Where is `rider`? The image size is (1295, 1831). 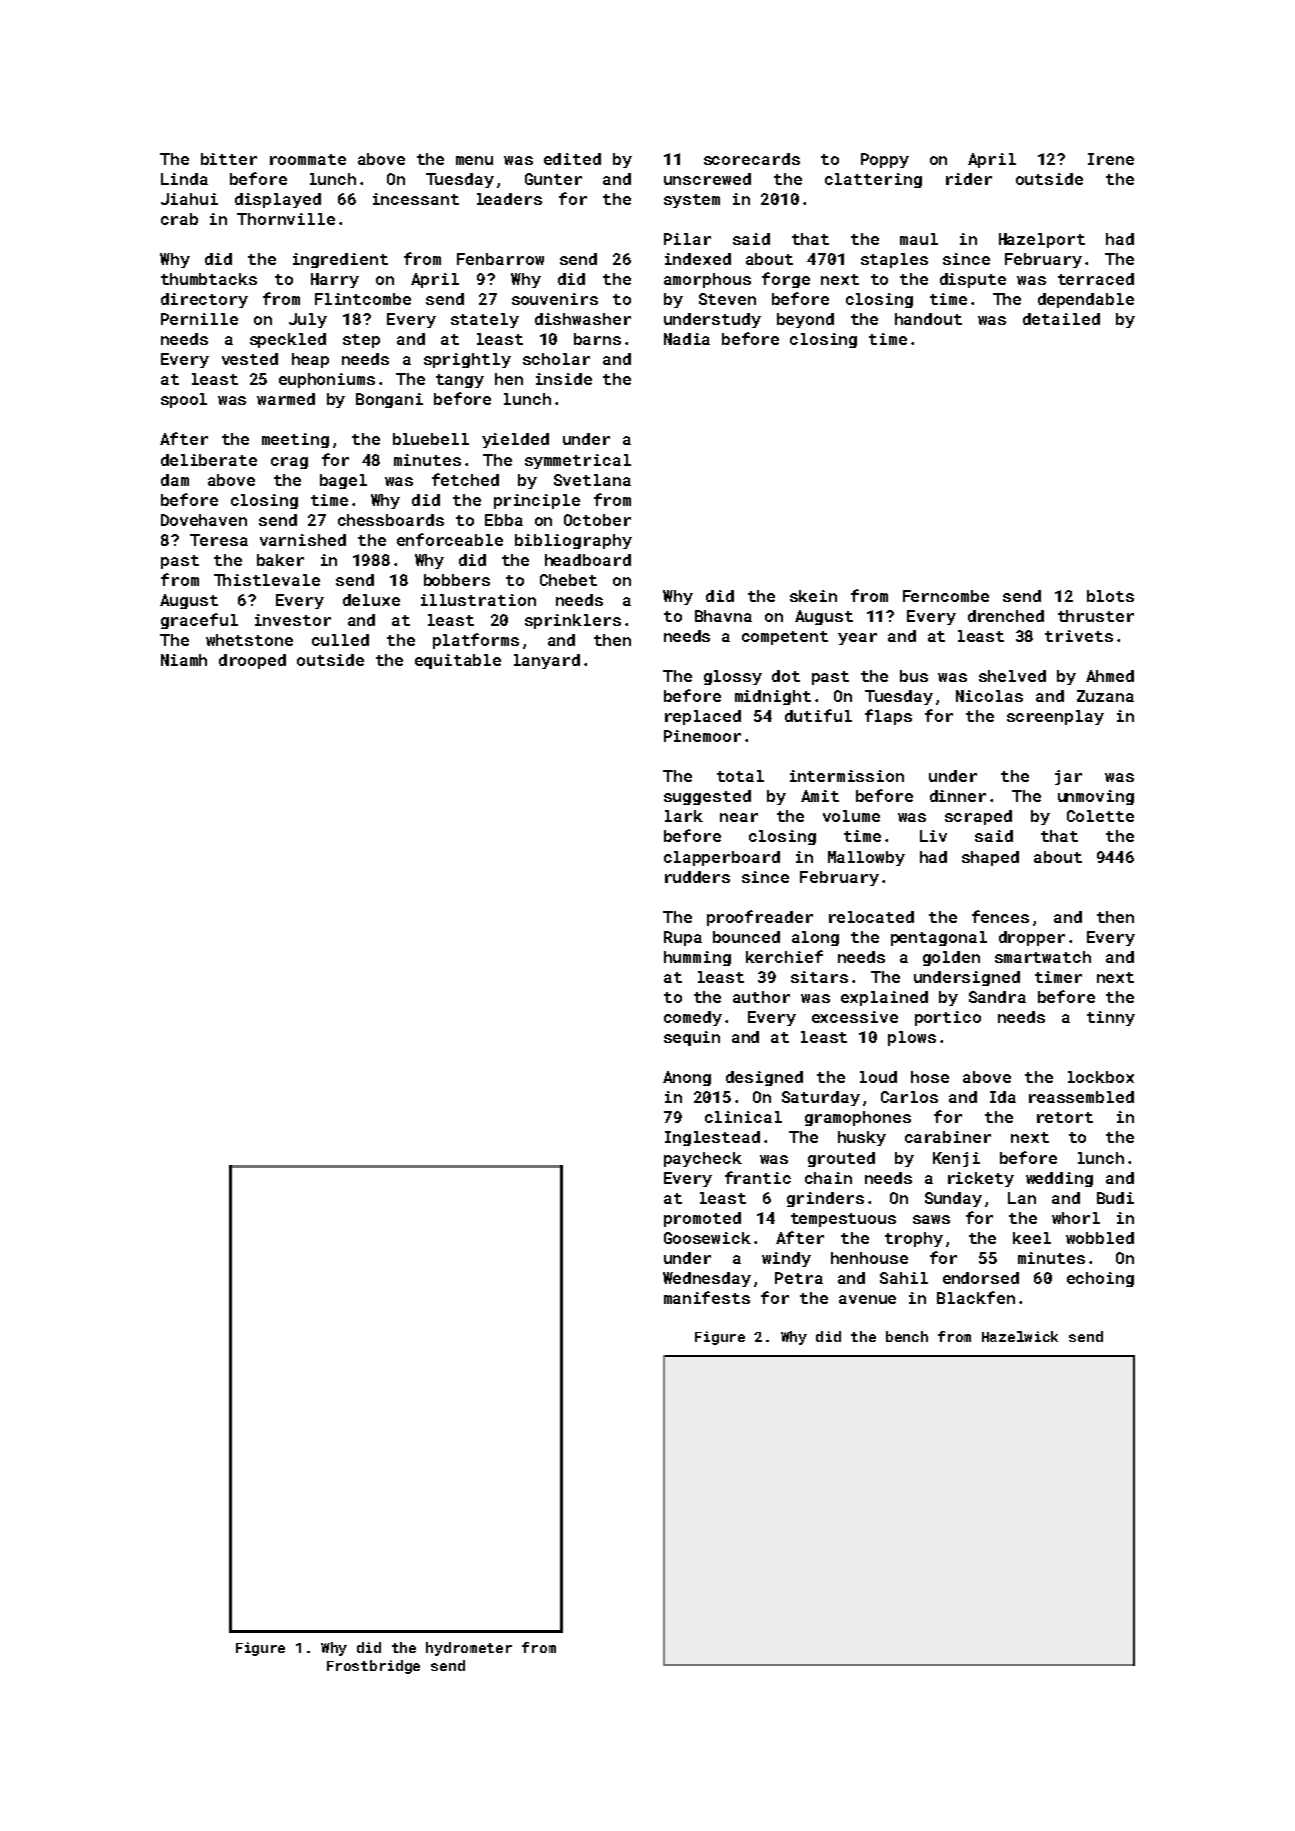 rider is located at coordinates (969, 179).
